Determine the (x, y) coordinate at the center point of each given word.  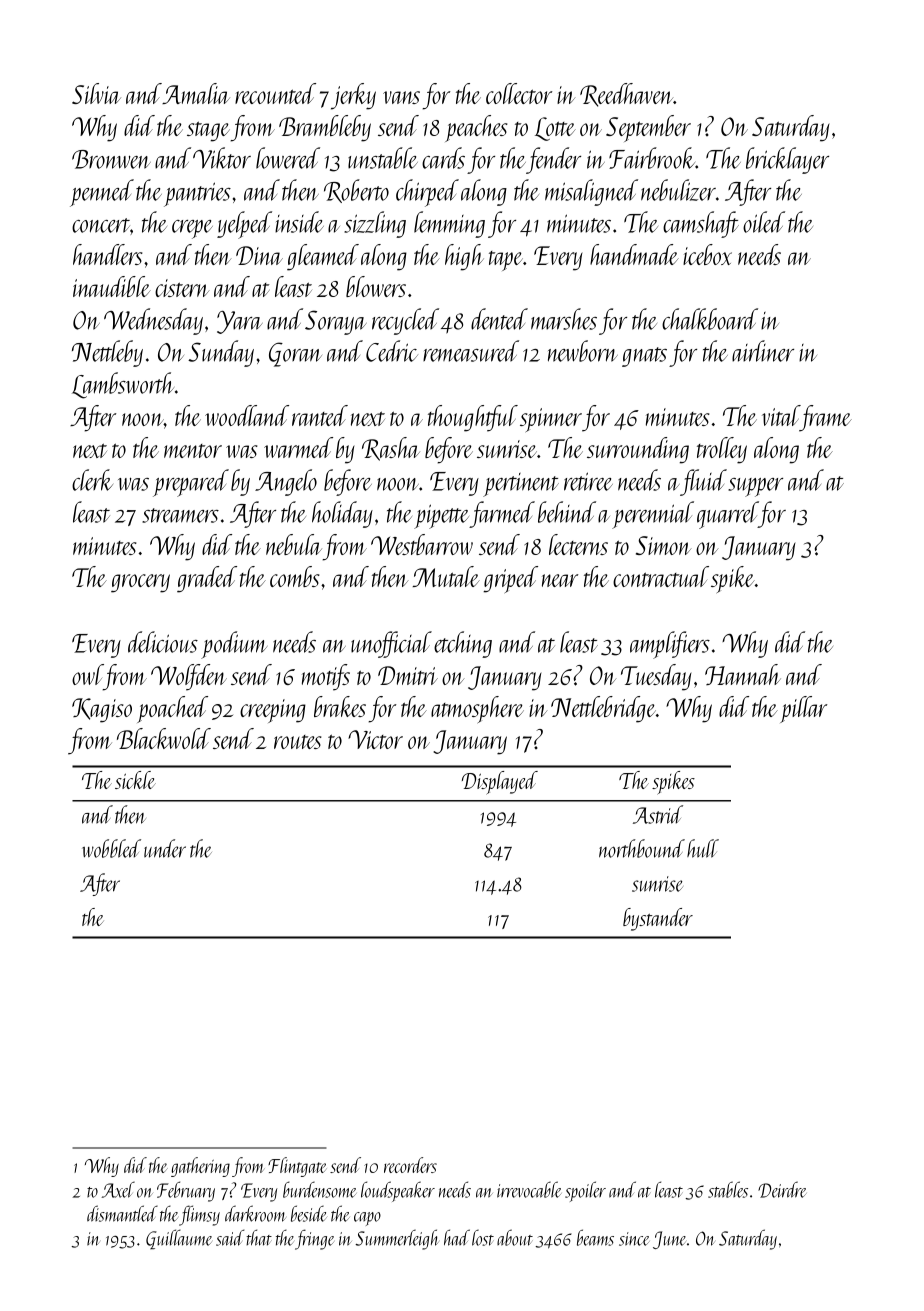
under (165, 848)
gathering (200, 1167)
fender (553, 160)
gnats (644, 357)
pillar (803, 709)
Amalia (196, 93)
